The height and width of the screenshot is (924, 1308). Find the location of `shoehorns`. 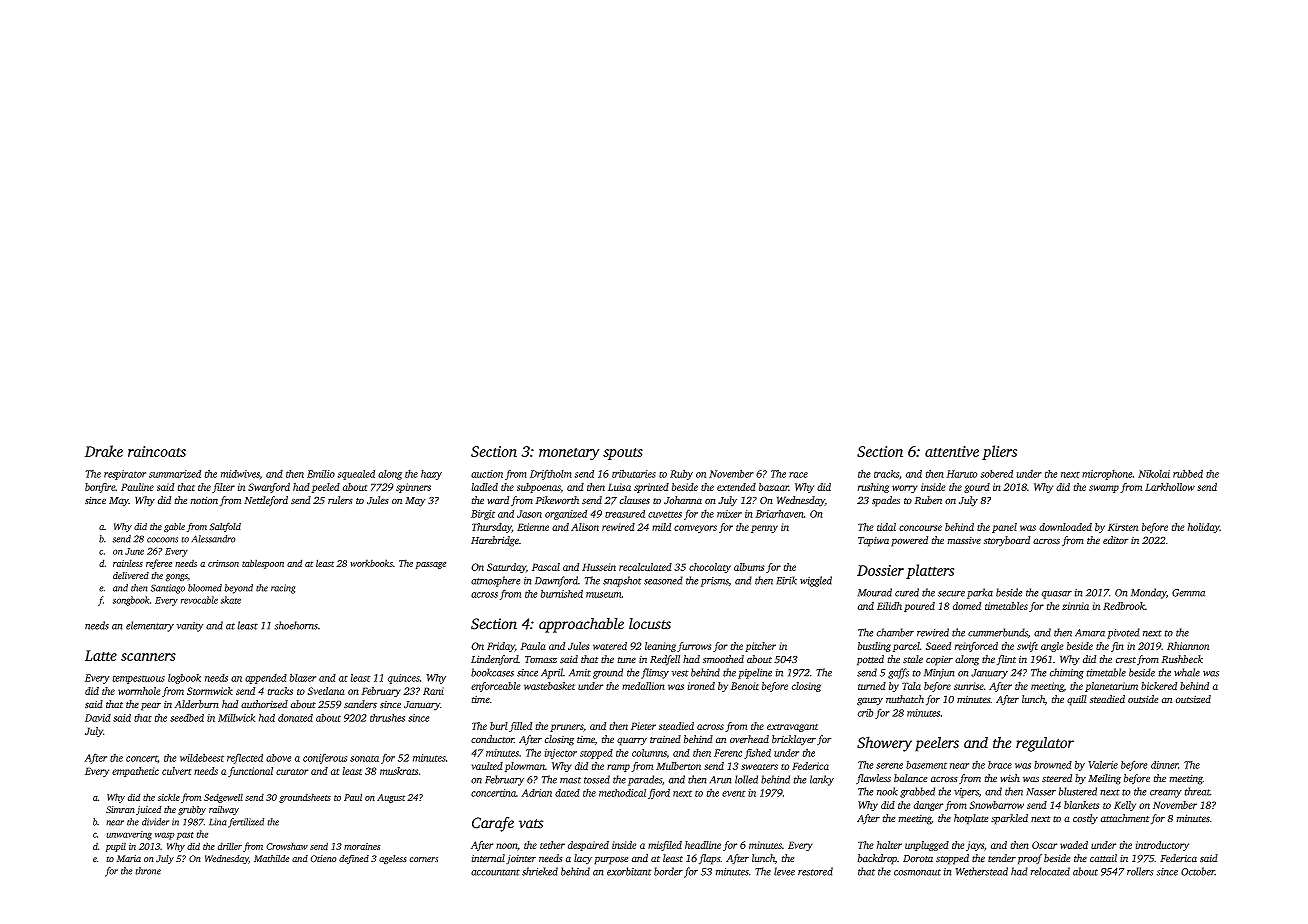

shoehorns is located at coordinates (296, 625).
